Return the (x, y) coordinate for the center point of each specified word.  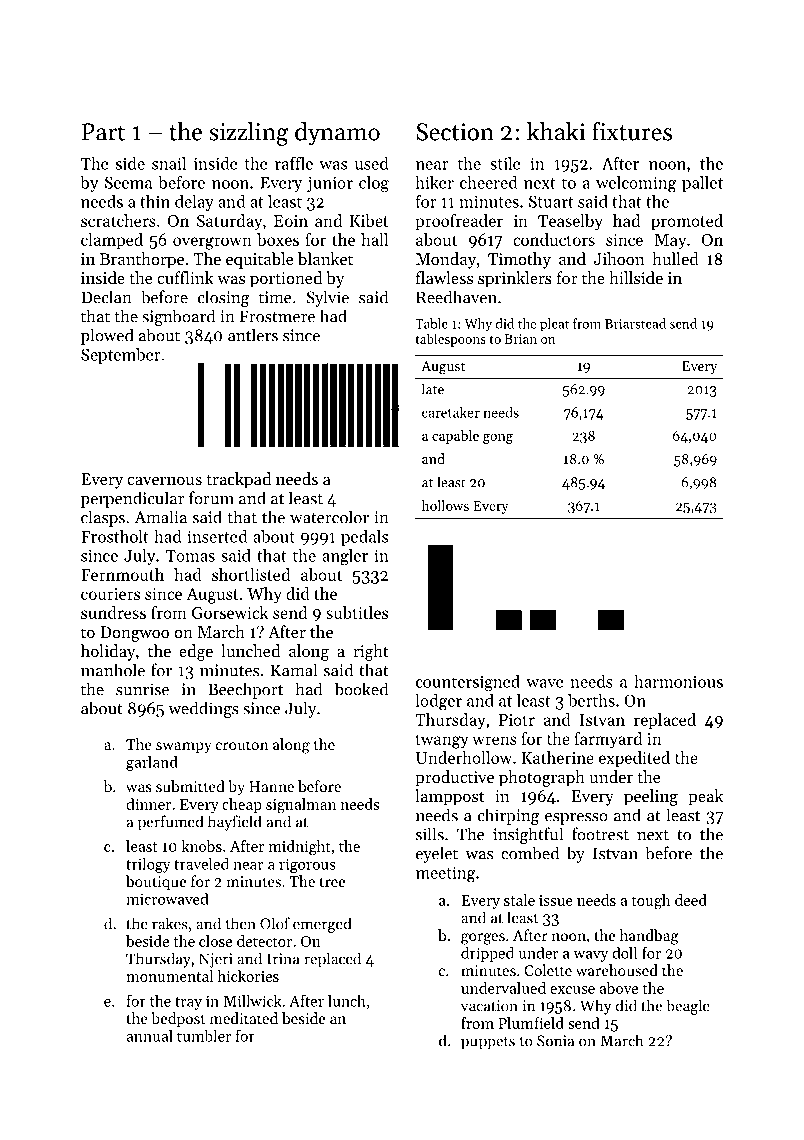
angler (345, 557)
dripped (487, 954)
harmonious (678, 681)
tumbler (204, 1036)
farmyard (608, 740)
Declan (106, 297)
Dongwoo (134, 634)
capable (455, 437)
